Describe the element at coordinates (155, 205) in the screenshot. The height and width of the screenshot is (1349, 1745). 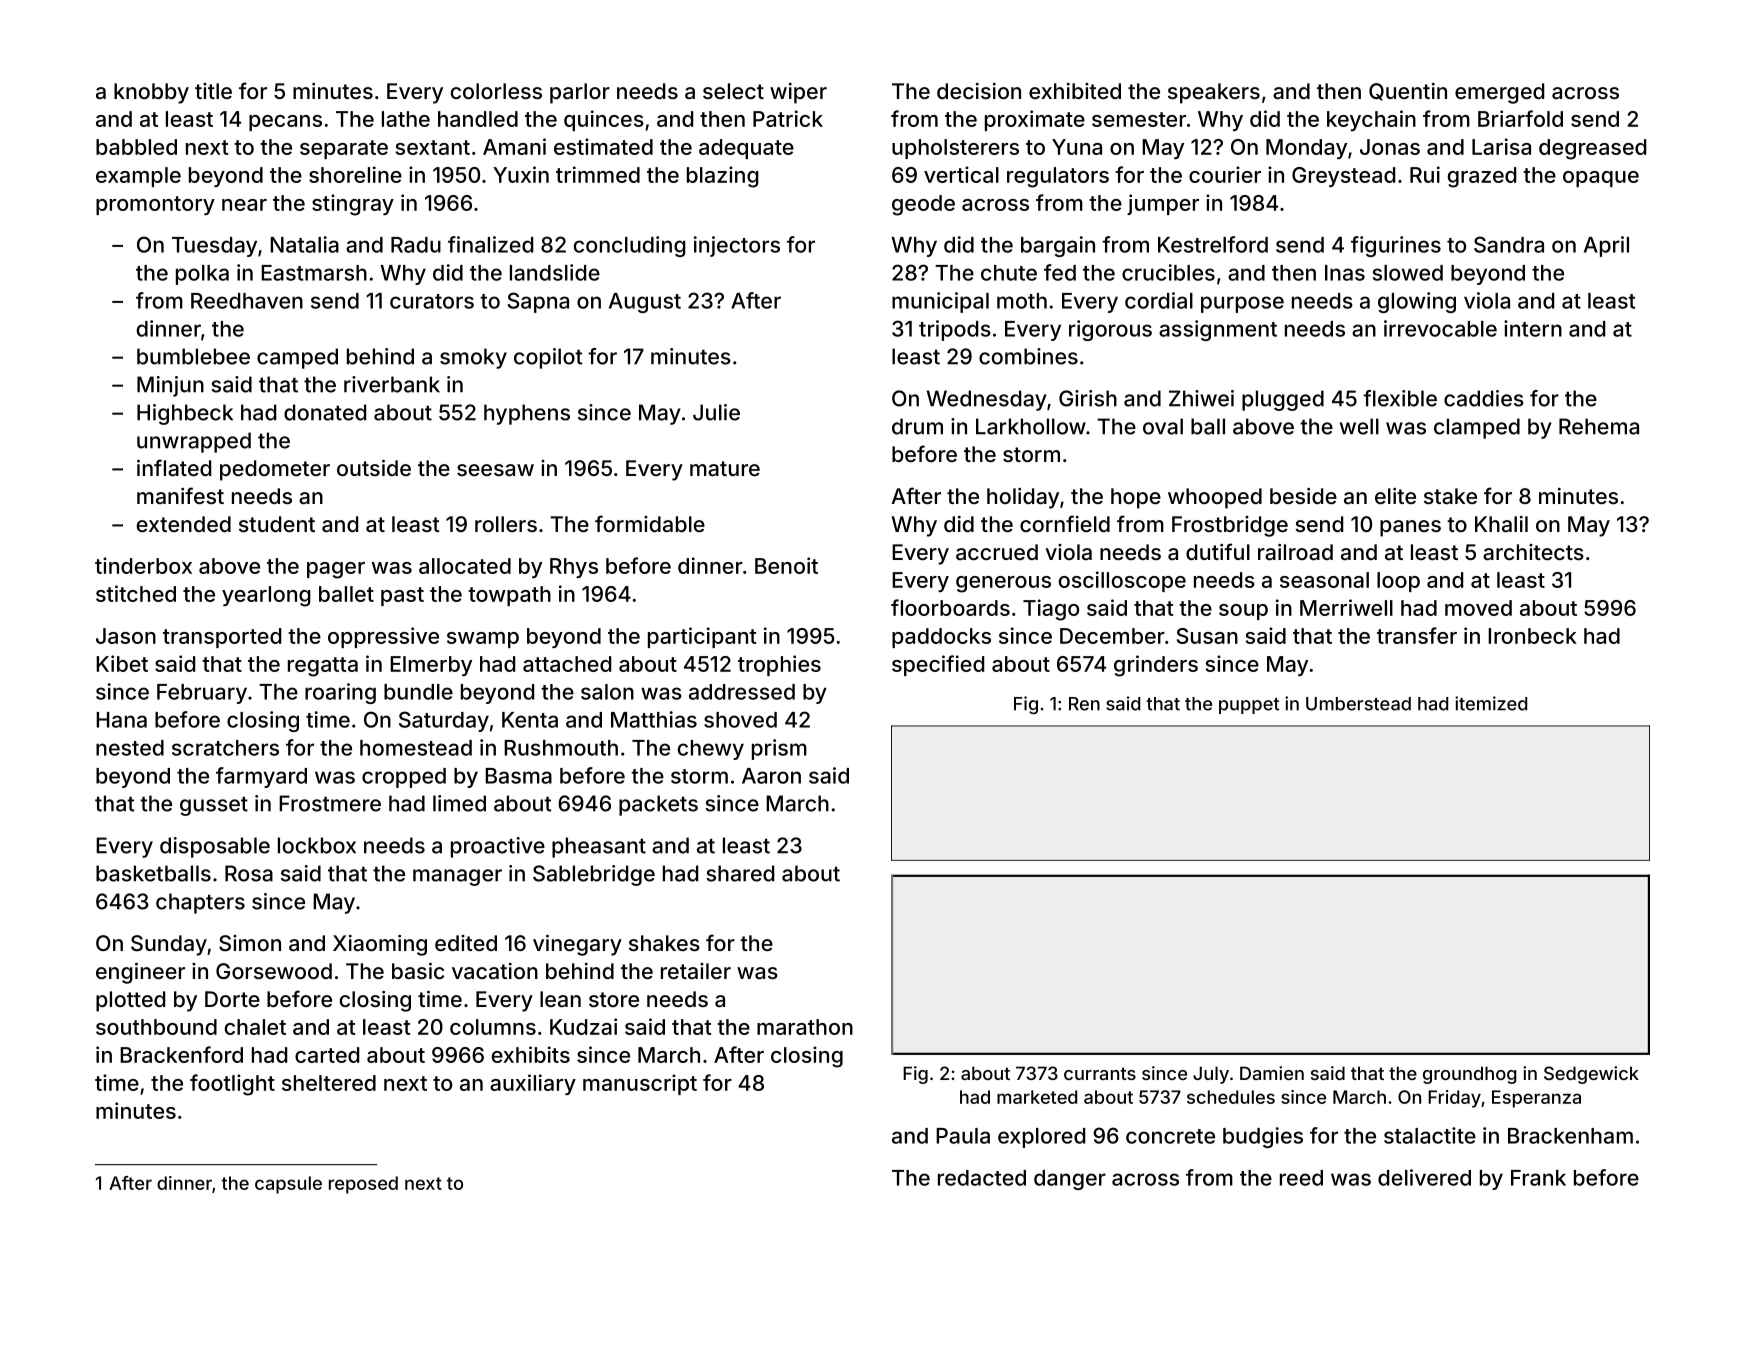
I see `promontory` at that location.
